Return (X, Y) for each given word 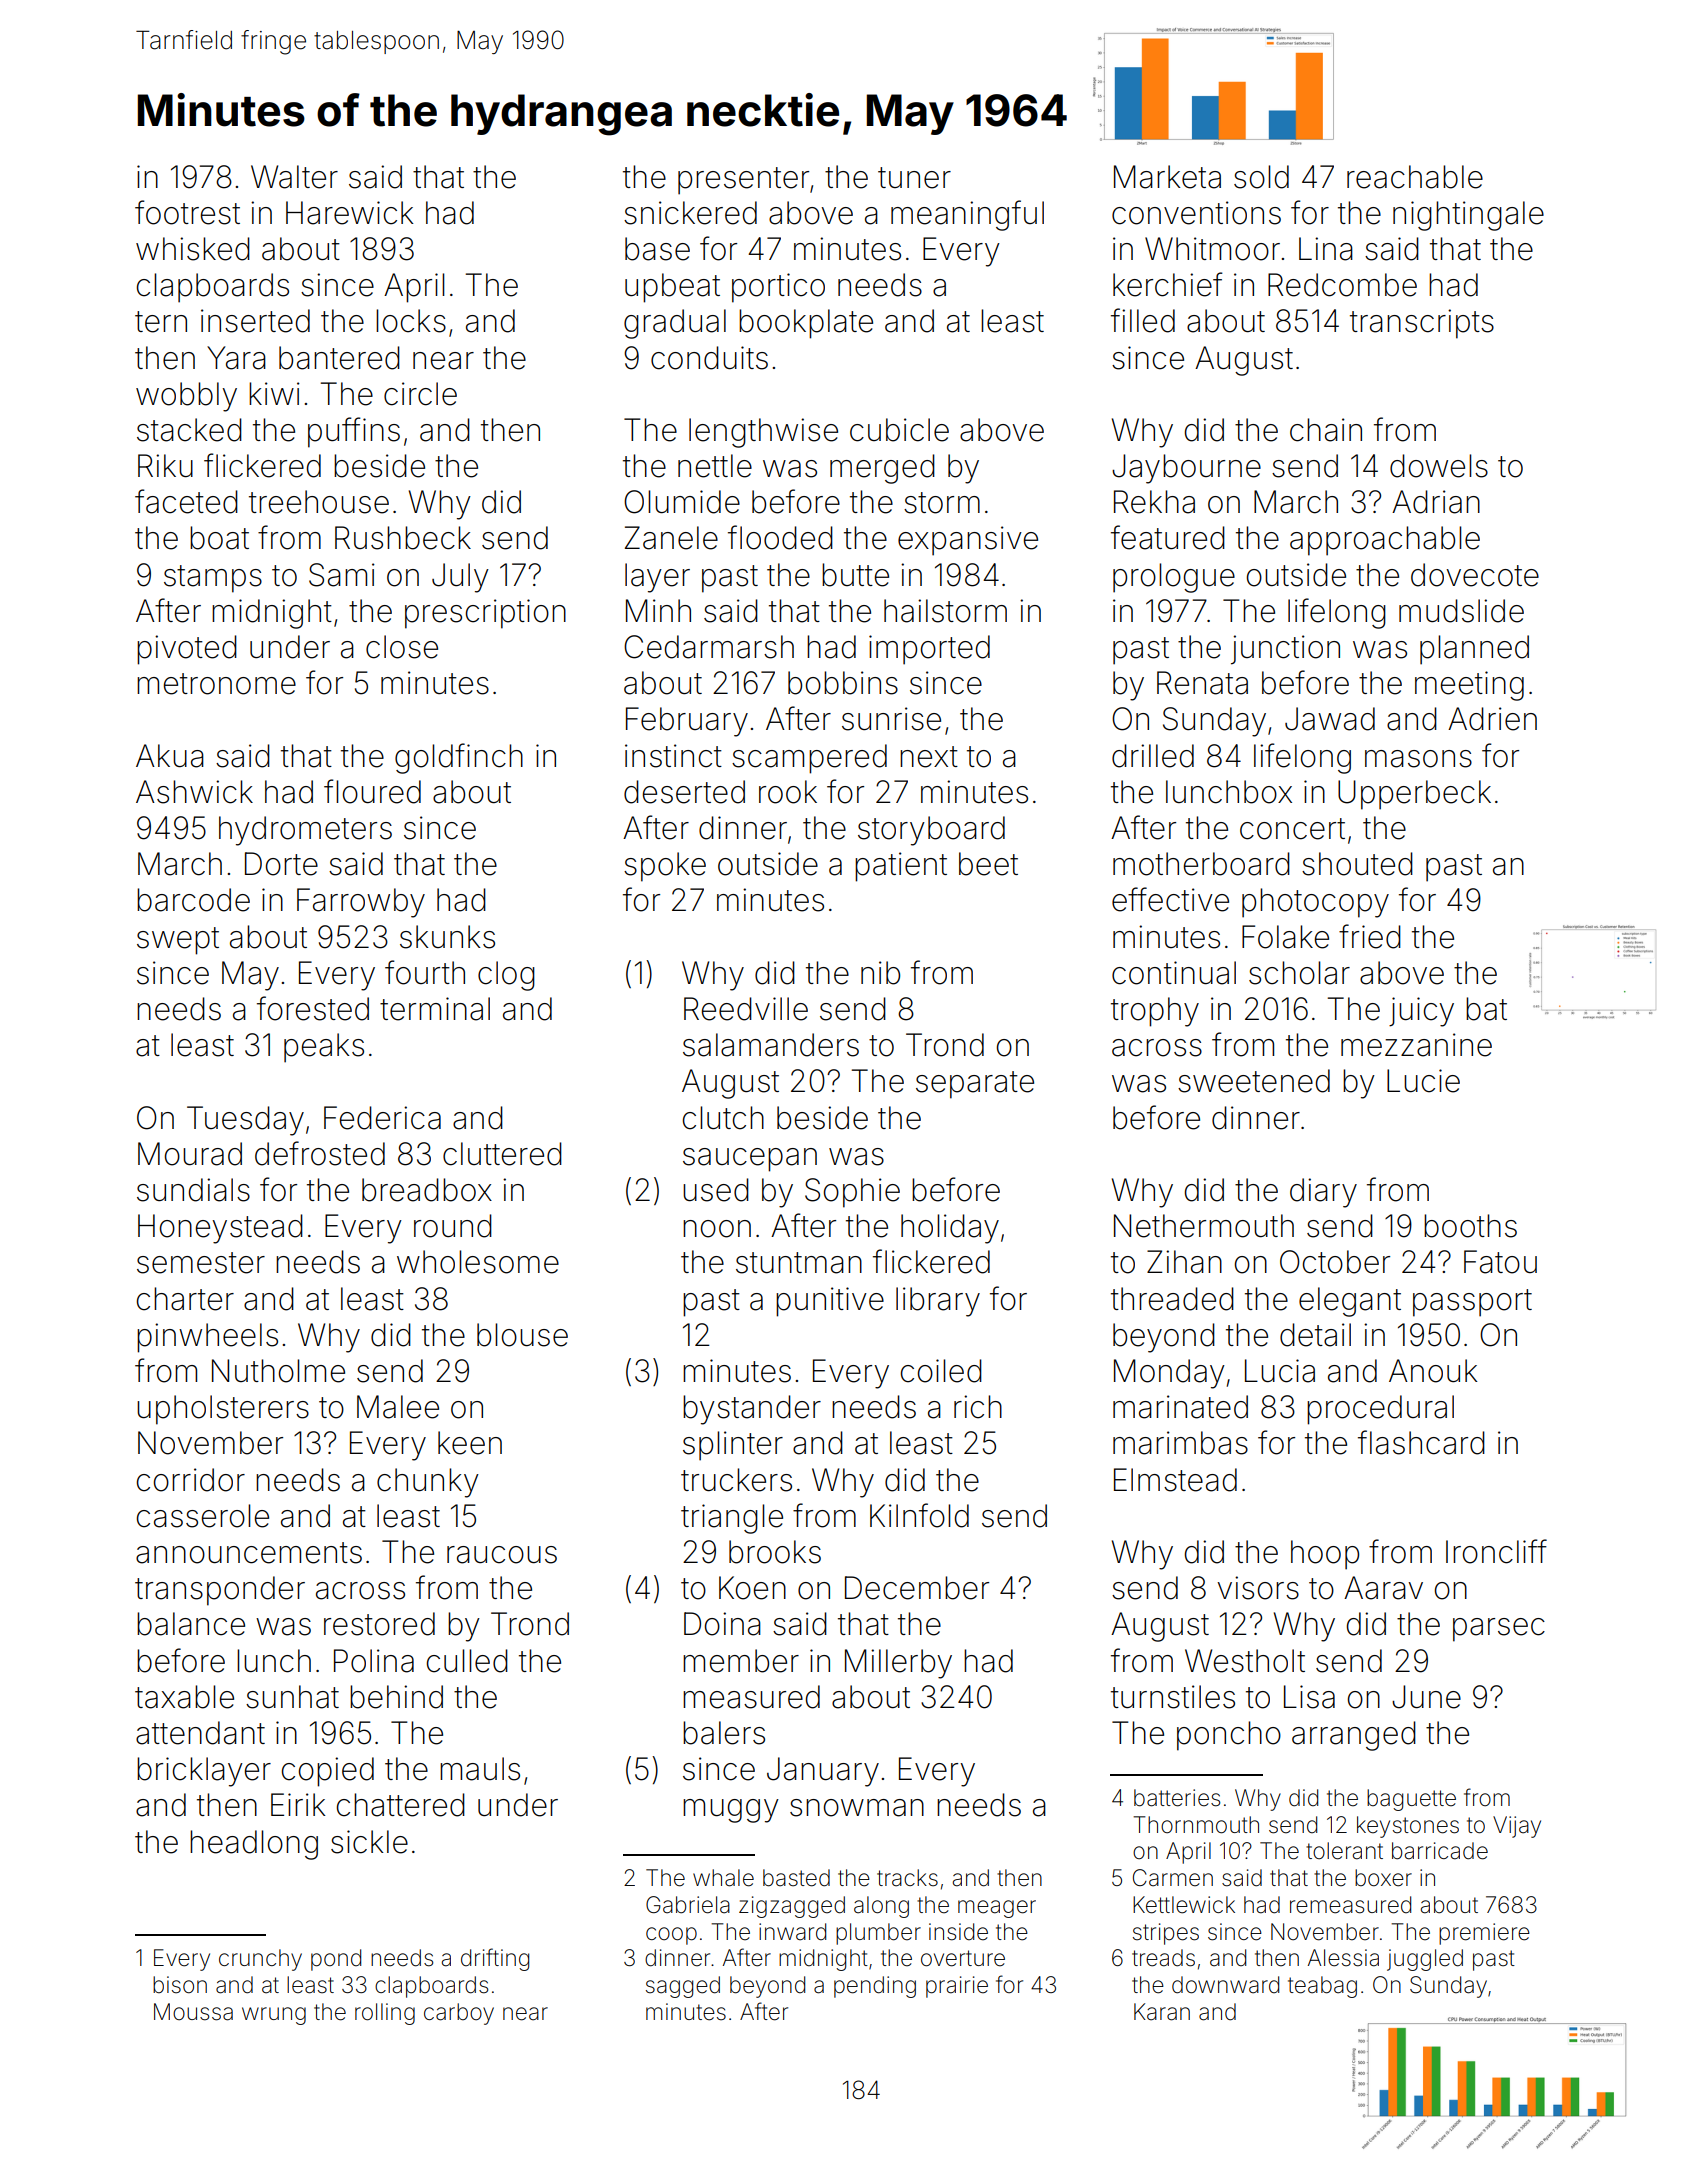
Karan (1162, 2012)
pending (875, 1987)
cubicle (899, 430)
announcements (249, 1553)
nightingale (1468, 216)
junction (1285, 650)
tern (161, 322)
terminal (435, 1009)
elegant (1350, 1302)
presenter (743, 181)
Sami (342, 575)
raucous (502, 1555)
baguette (1411, 1800)
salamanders (771, 1045)
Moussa (193, 2012)
